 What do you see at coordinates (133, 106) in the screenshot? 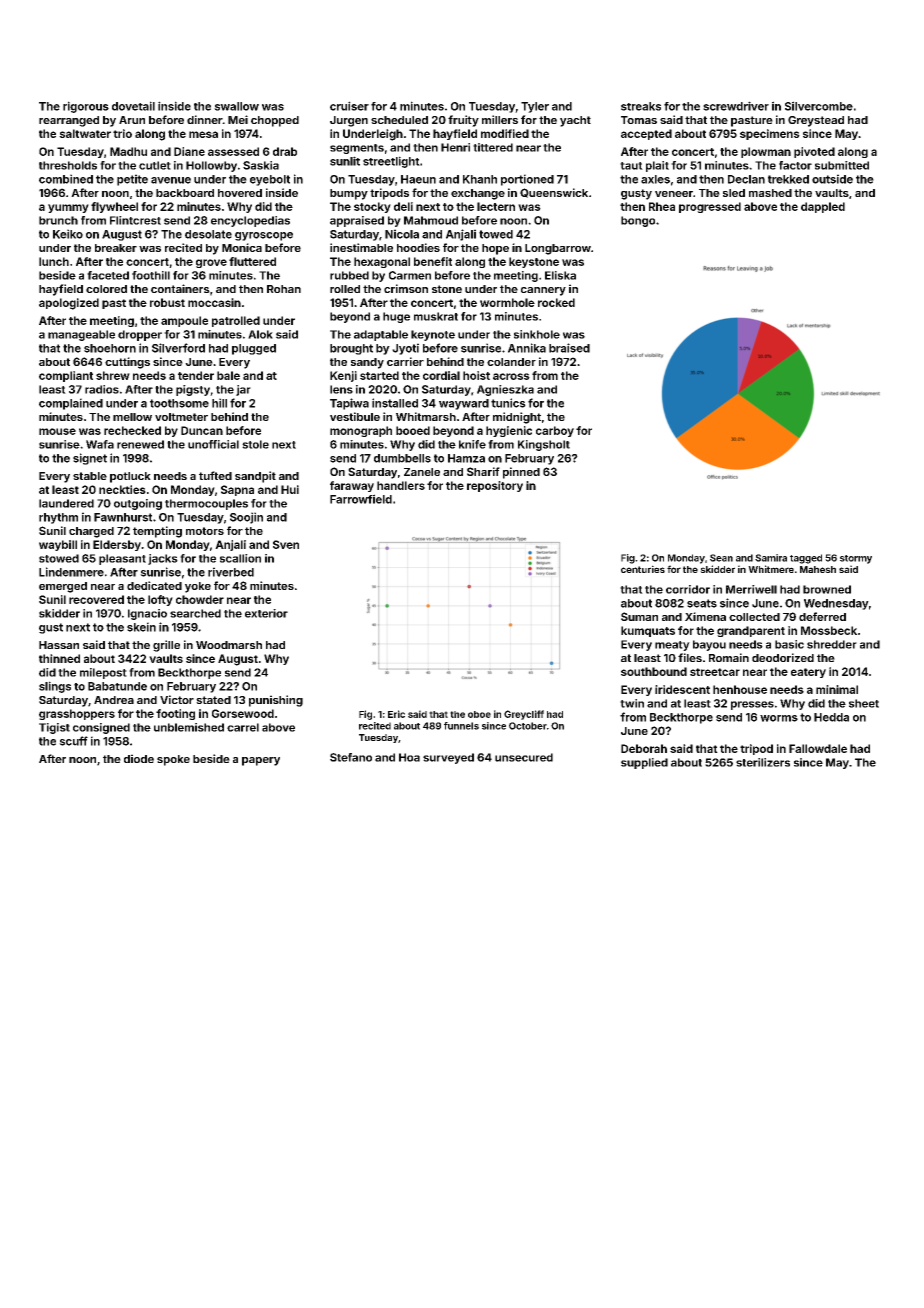
I see `dovetail` at bounding box center [133, 106].
